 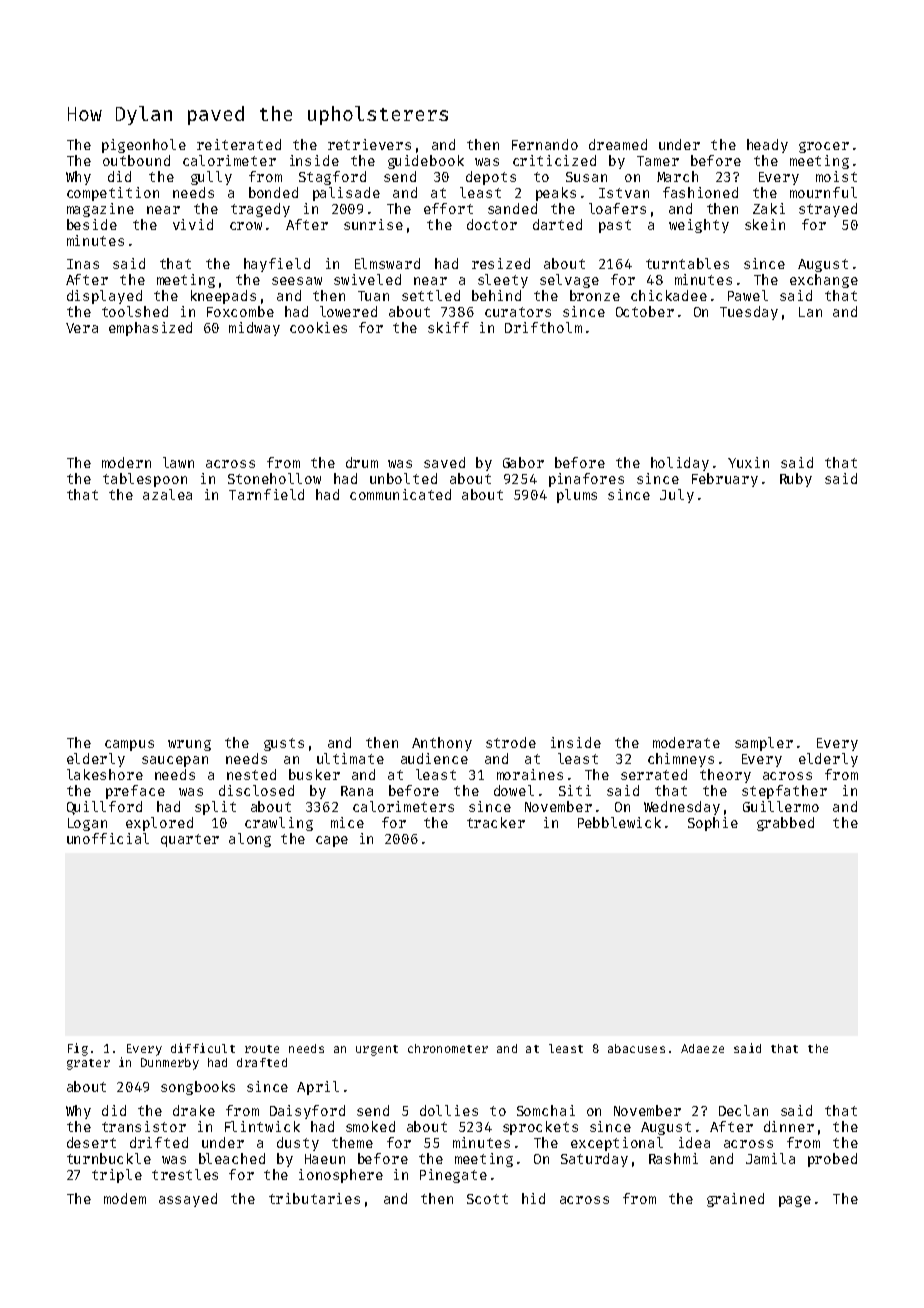 What do you see at coordinates (448, 1048) in the screenshot?
I see `chronometer` at bounding box center [448, 1048].
